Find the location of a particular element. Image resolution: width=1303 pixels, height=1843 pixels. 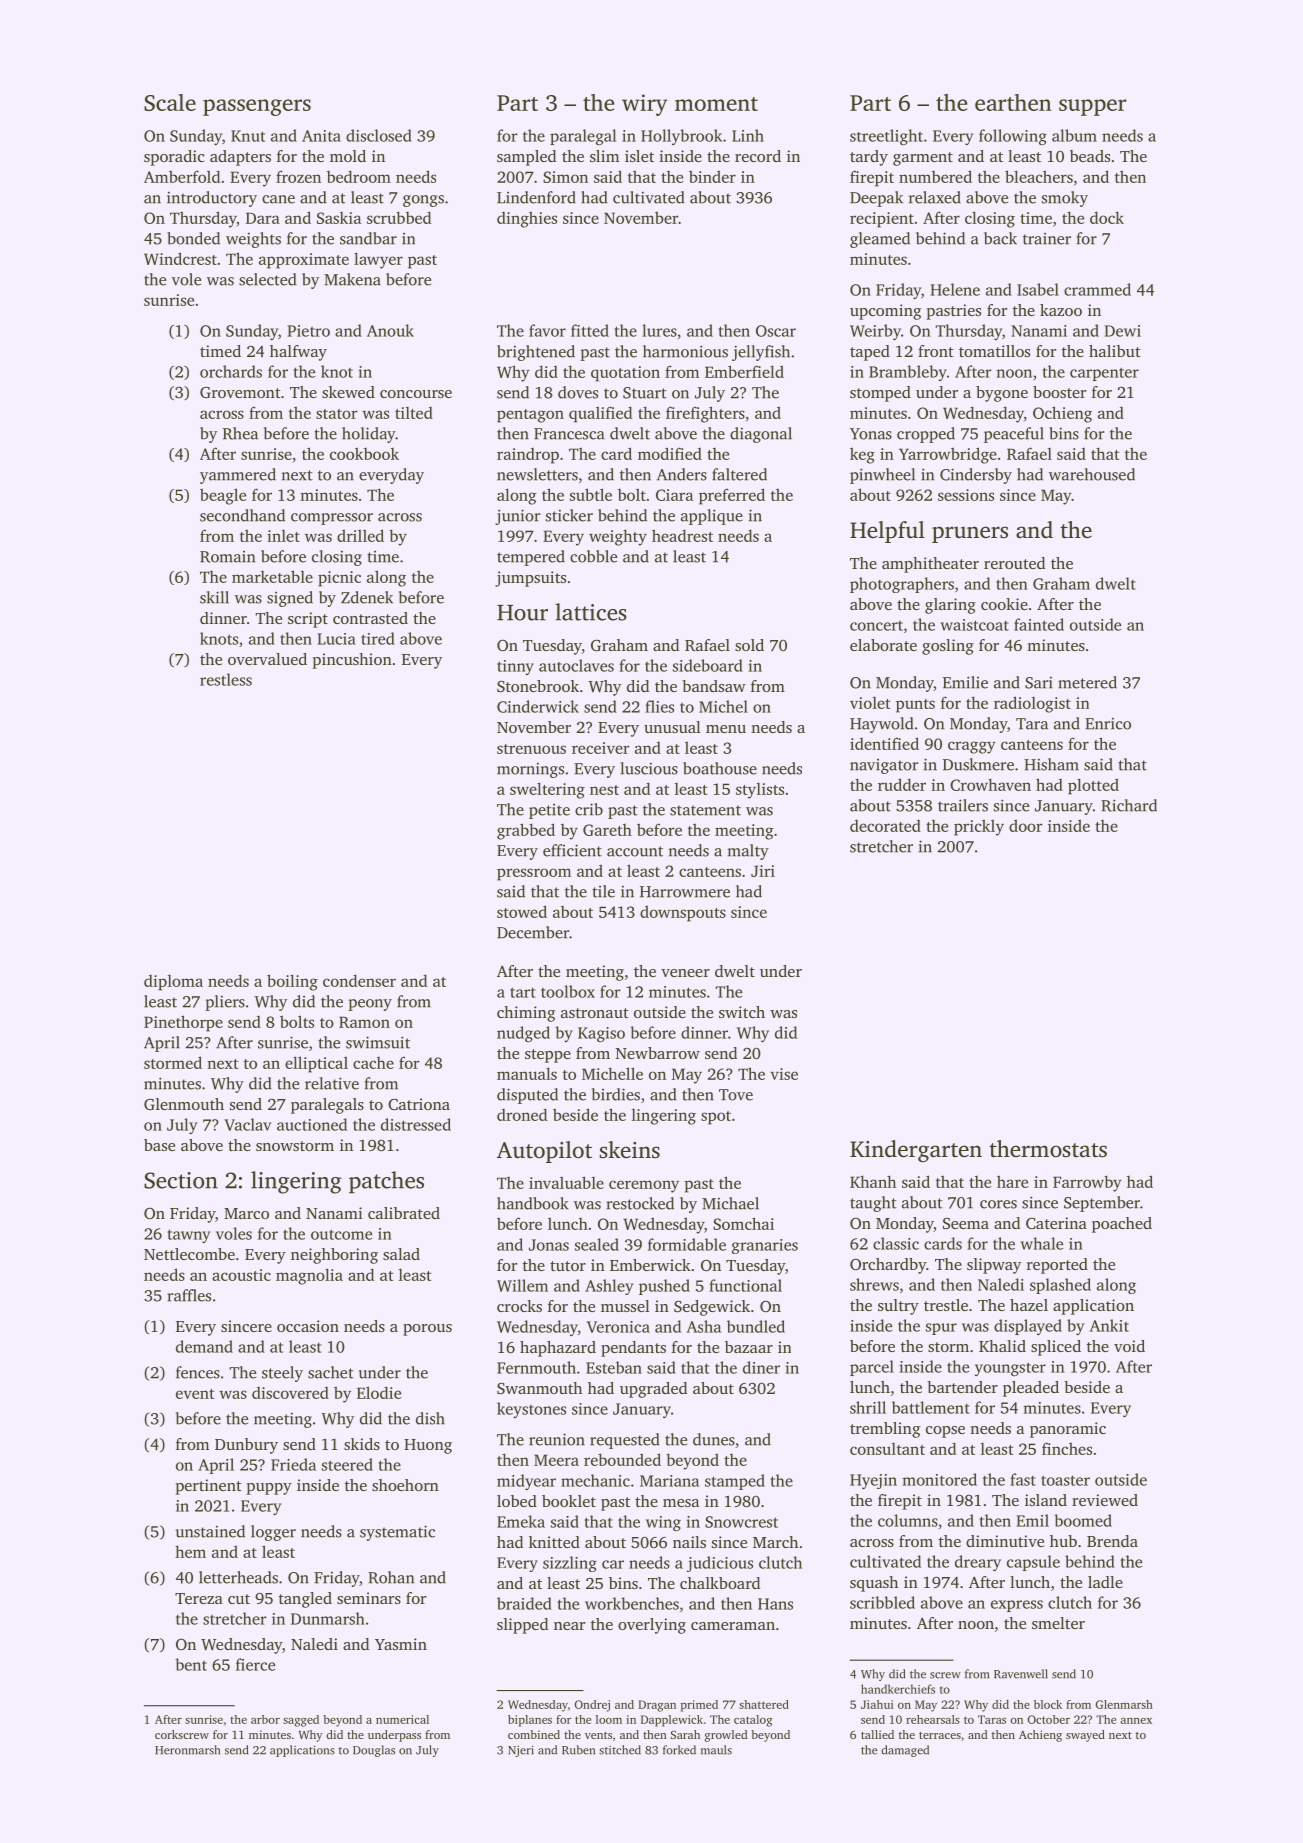

shattered is located at coordinates (764, 1704).
